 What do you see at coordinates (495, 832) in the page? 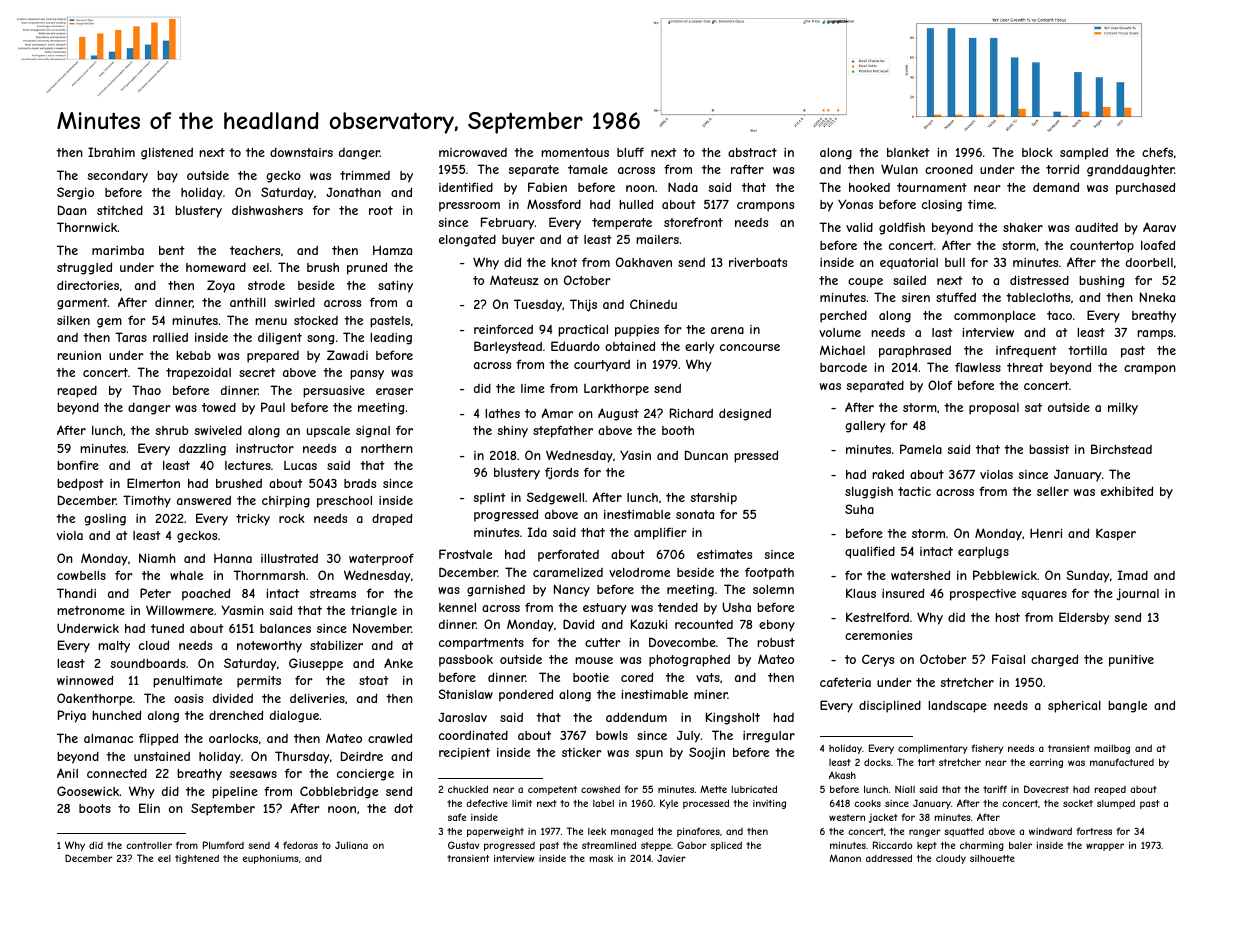
I see `paperweight` at bounding box center [495, 832].
